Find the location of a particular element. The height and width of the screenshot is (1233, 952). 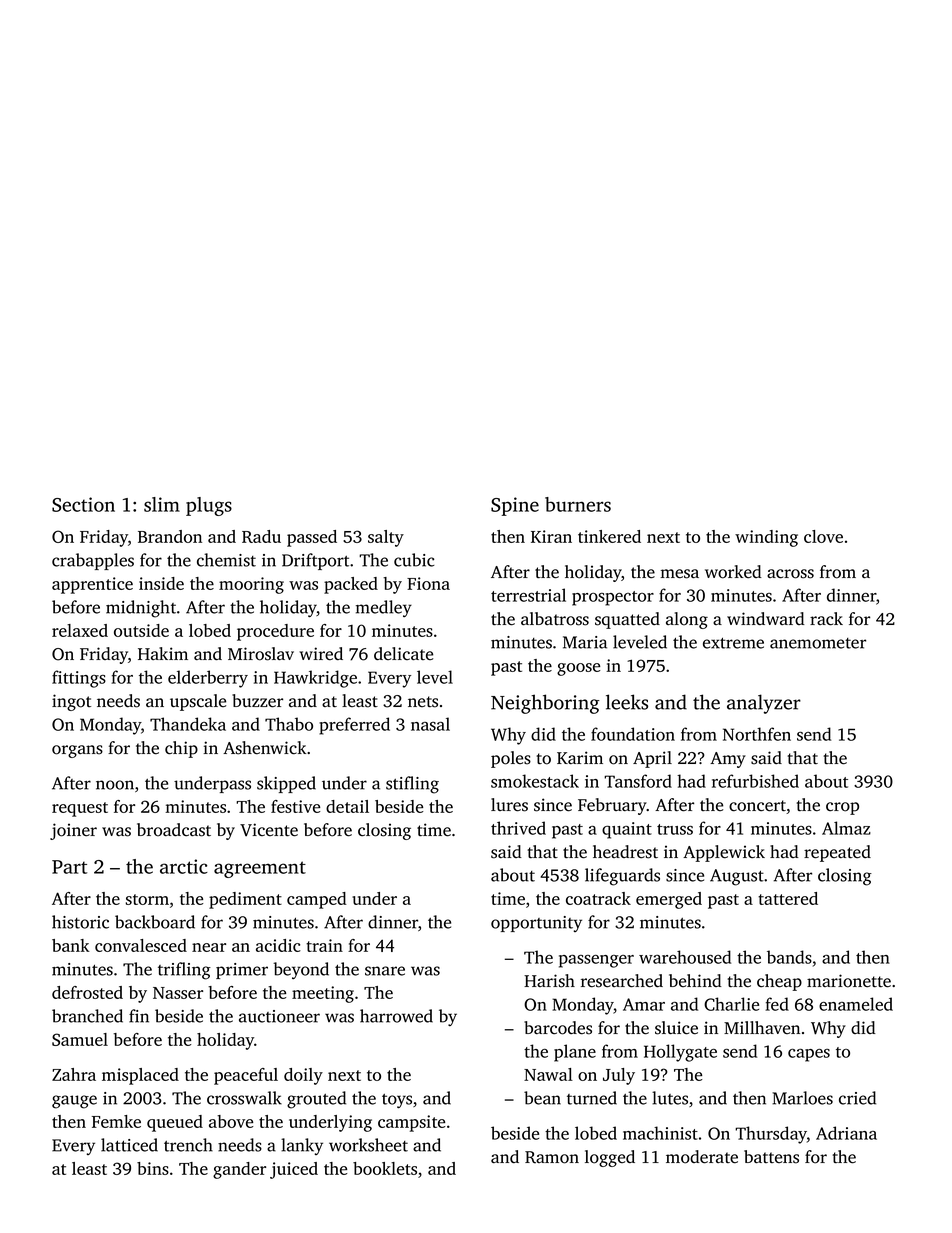

crabapples is located at coordinates (93, 561).
